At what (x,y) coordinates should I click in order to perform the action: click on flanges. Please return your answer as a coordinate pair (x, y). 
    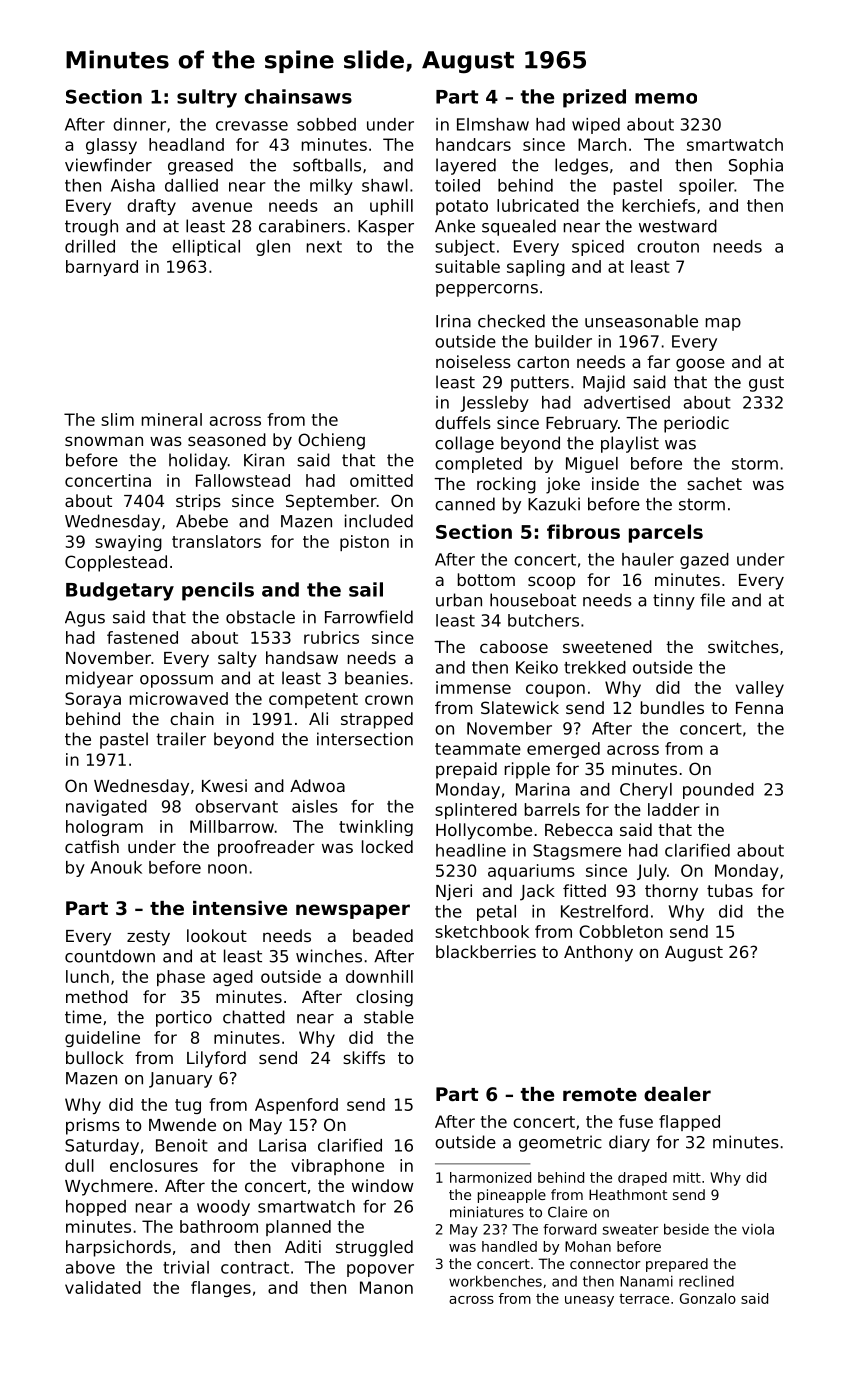
    Looking at the image, I should click on (221, 1289).
